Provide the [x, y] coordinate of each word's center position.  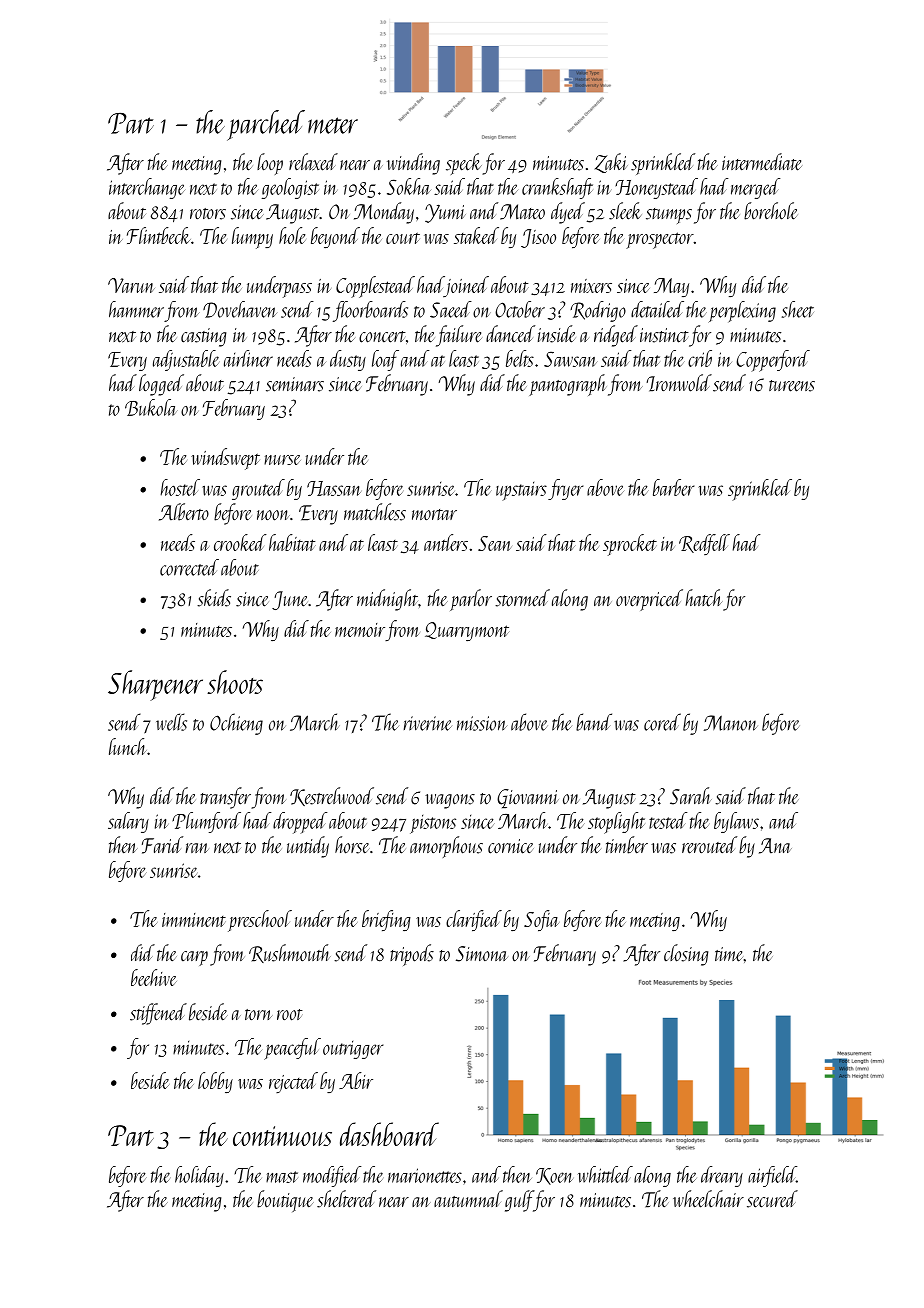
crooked [240, 542]
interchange [147, 188]
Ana [775, 846]
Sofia [541, 920]
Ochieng [236, 724]
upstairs [521, 491]
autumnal [468, 1198]
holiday [199, 1176]
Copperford [773, 361]
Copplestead [375, 287]
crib [700, 358]
